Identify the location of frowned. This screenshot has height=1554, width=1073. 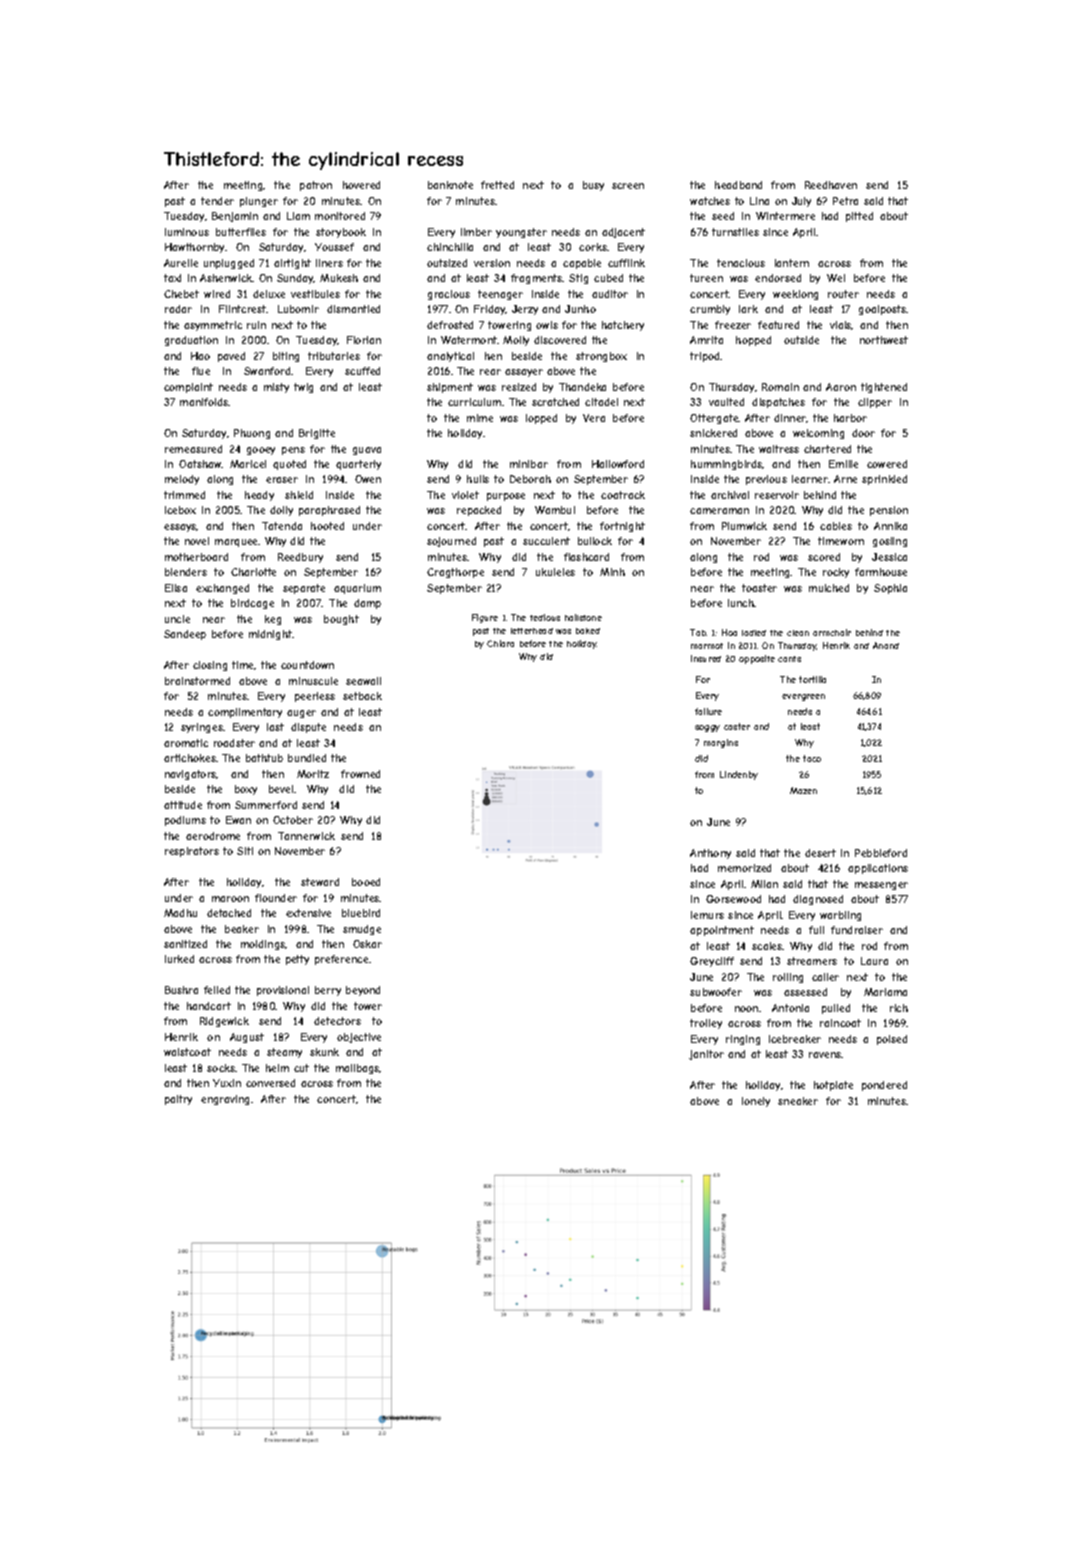
(360, 774).
